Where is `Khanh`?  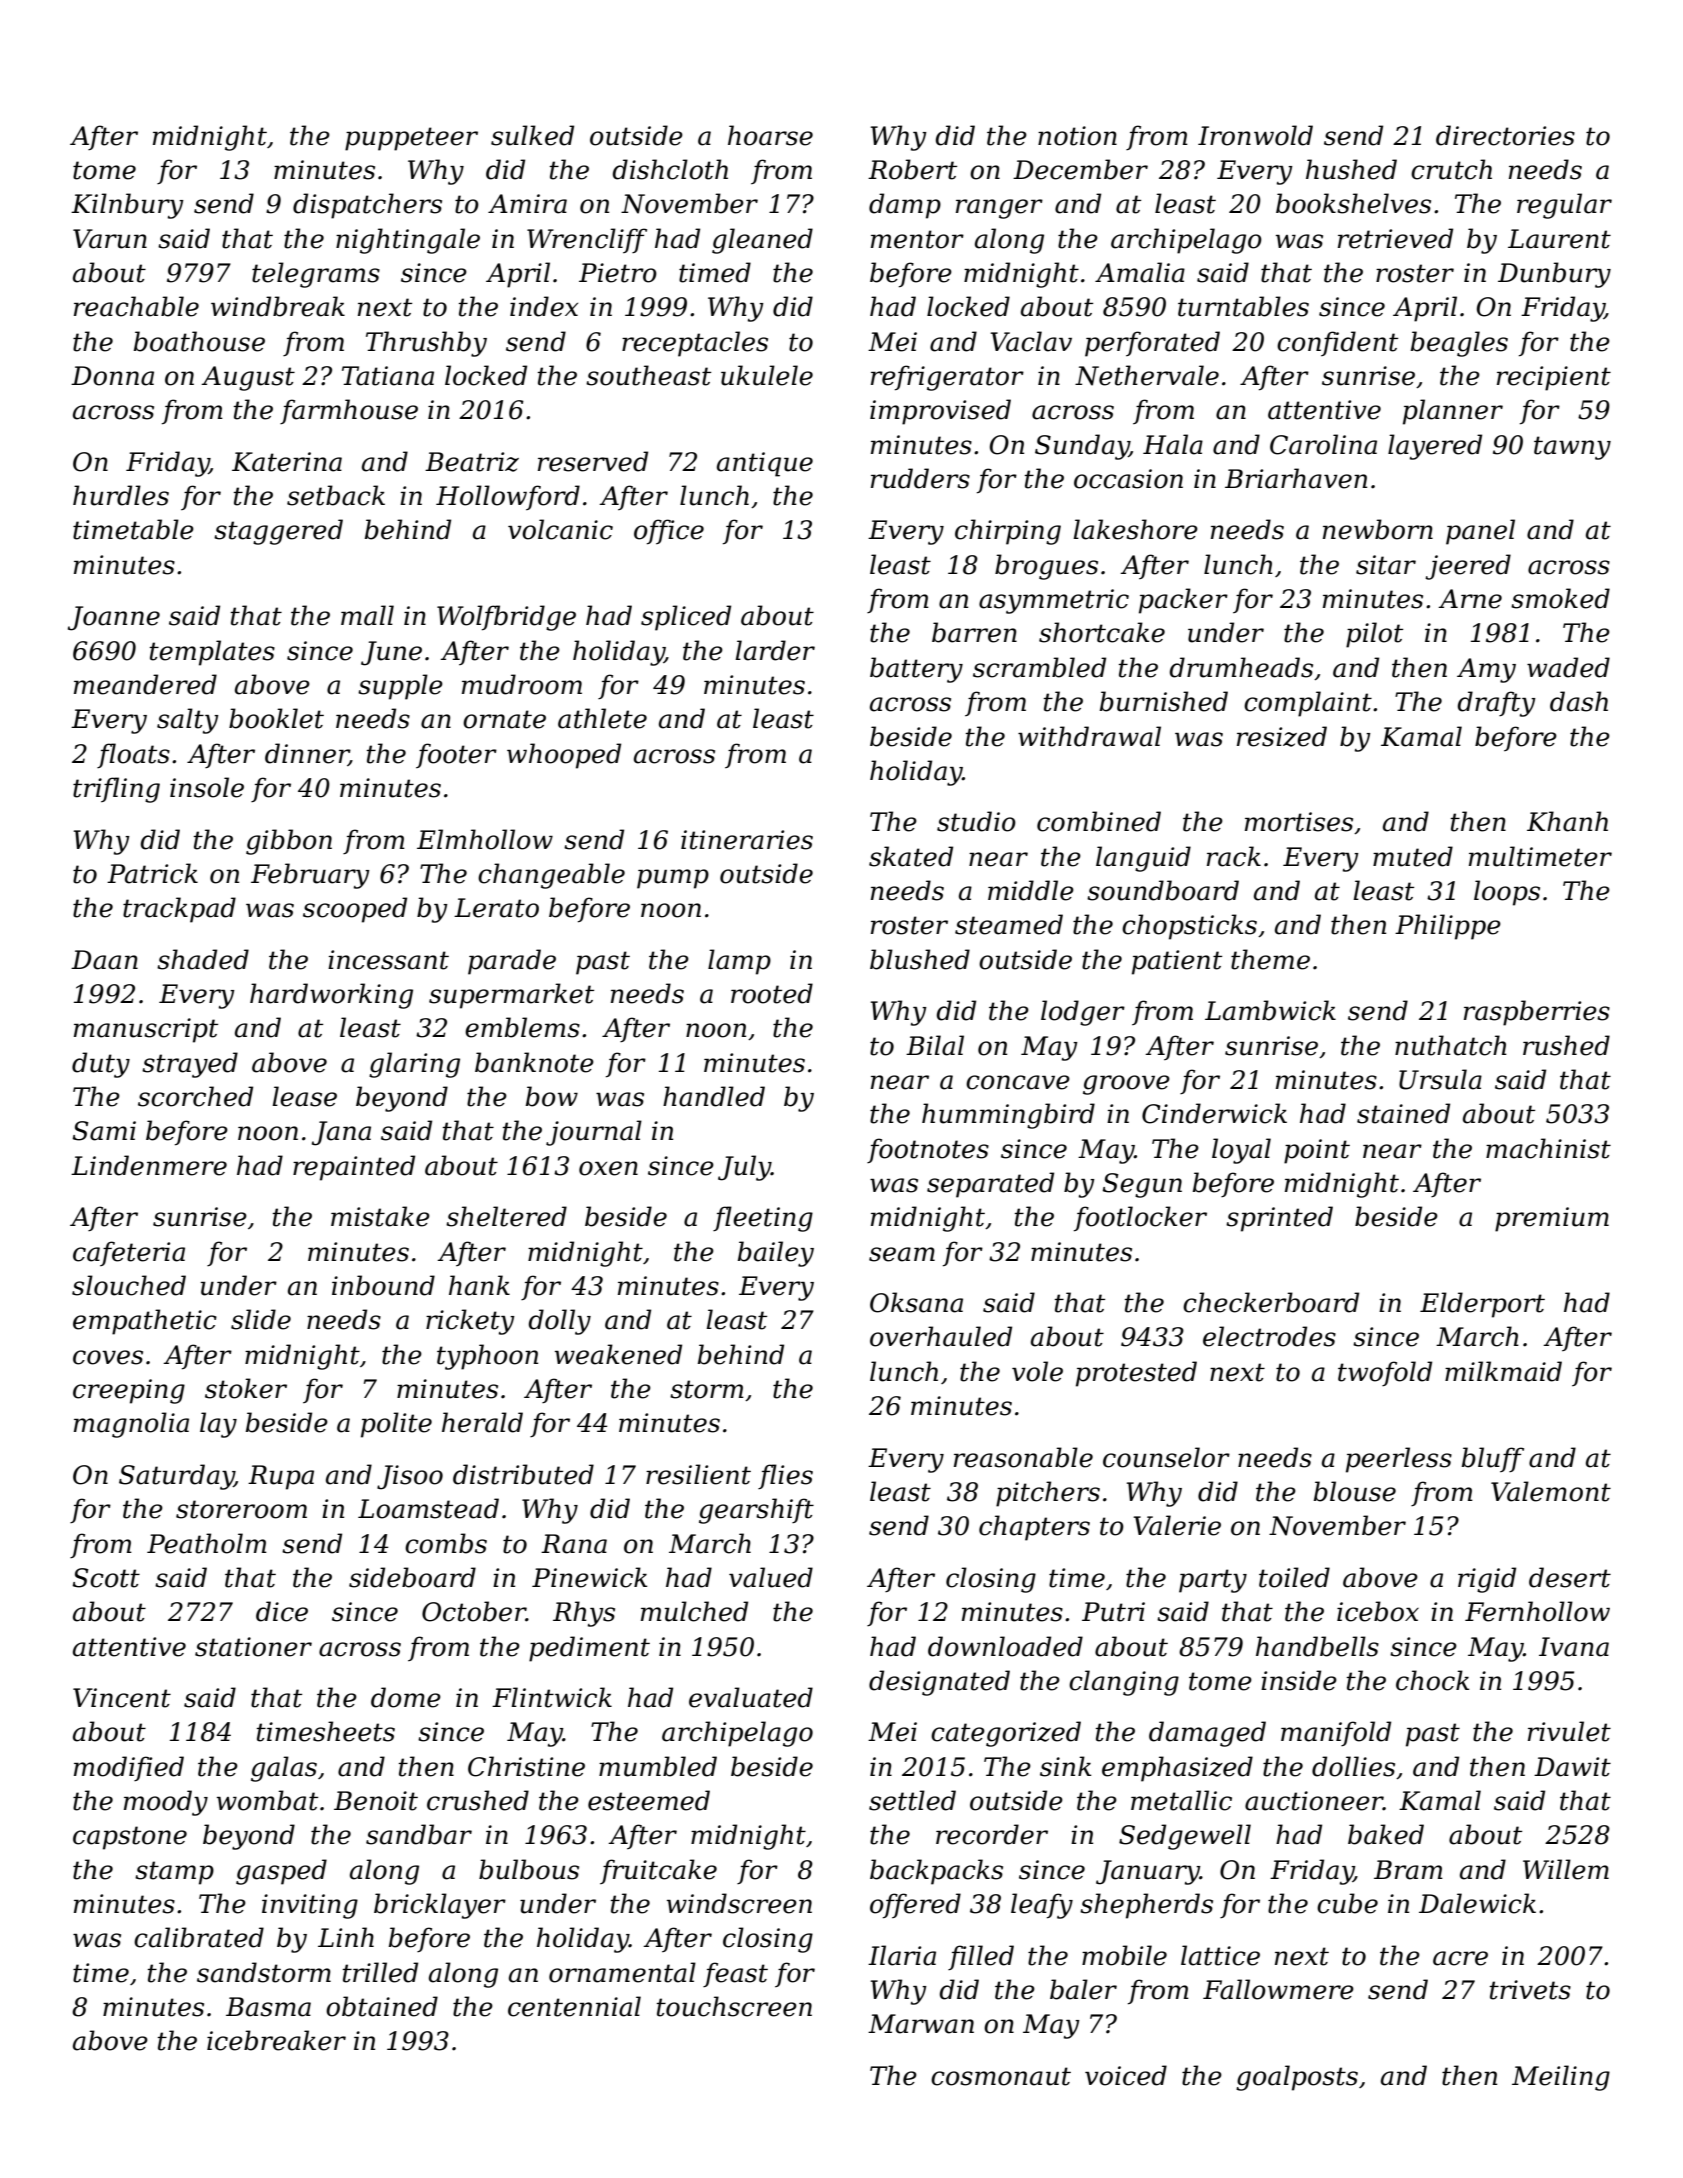 Khanh is located at coordinates (1567, 821).
